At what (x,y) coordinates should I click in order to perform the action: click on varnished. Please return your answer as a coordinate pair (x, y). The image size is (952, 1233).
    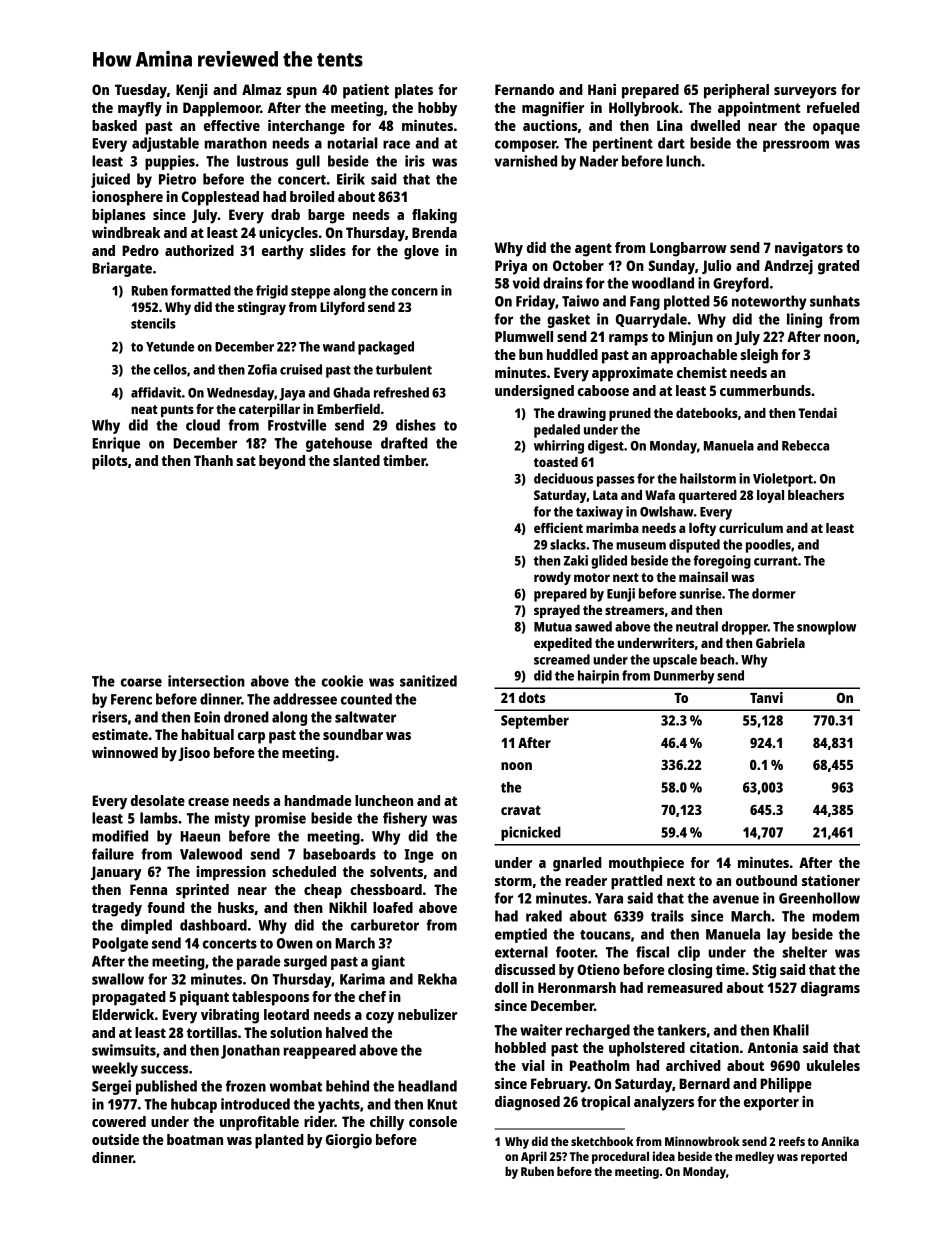
    Looking at the image, I should click on (526, 161).
